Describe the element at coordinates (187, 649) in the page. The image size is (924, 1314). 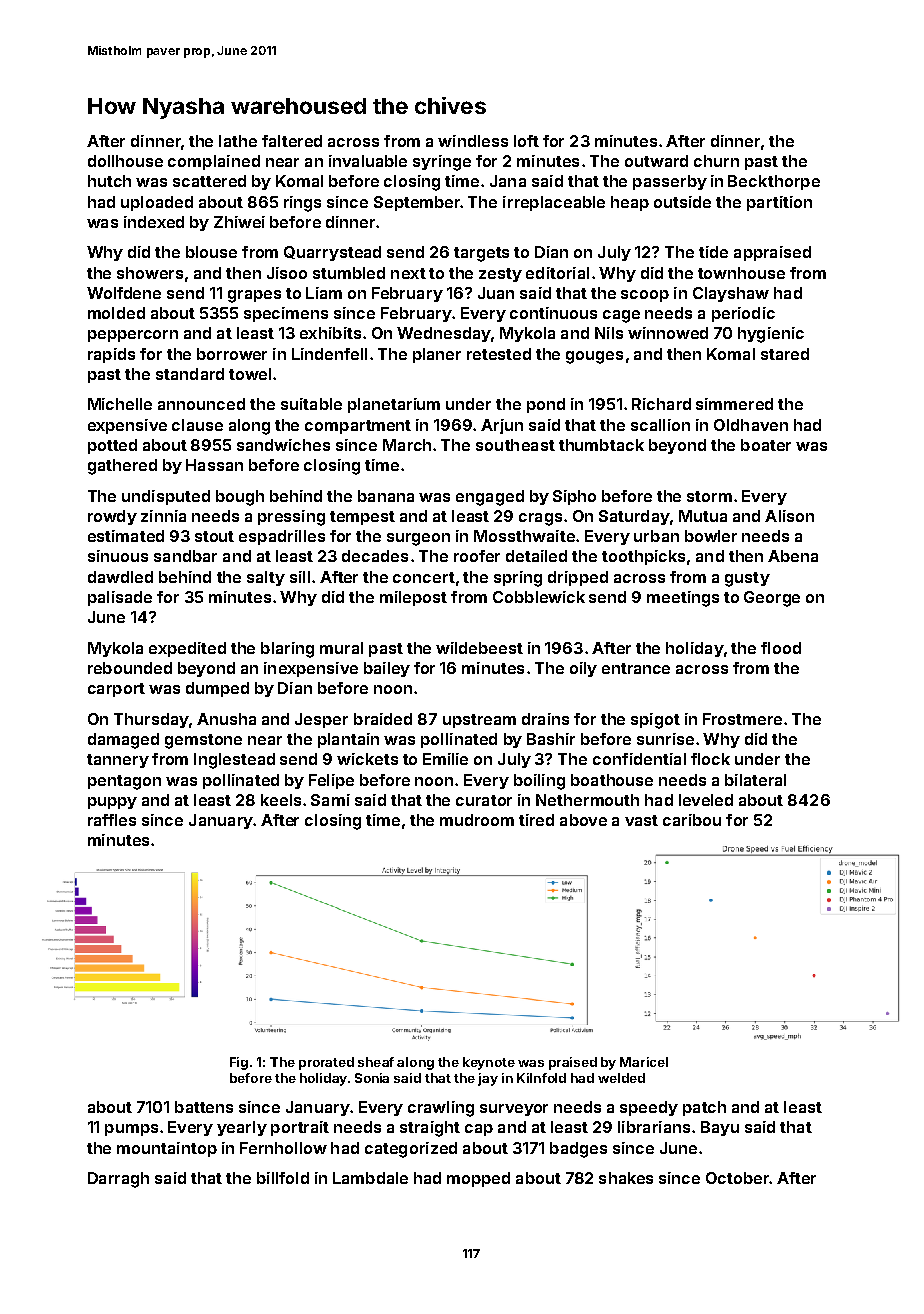
I see `expedited` at that location.
